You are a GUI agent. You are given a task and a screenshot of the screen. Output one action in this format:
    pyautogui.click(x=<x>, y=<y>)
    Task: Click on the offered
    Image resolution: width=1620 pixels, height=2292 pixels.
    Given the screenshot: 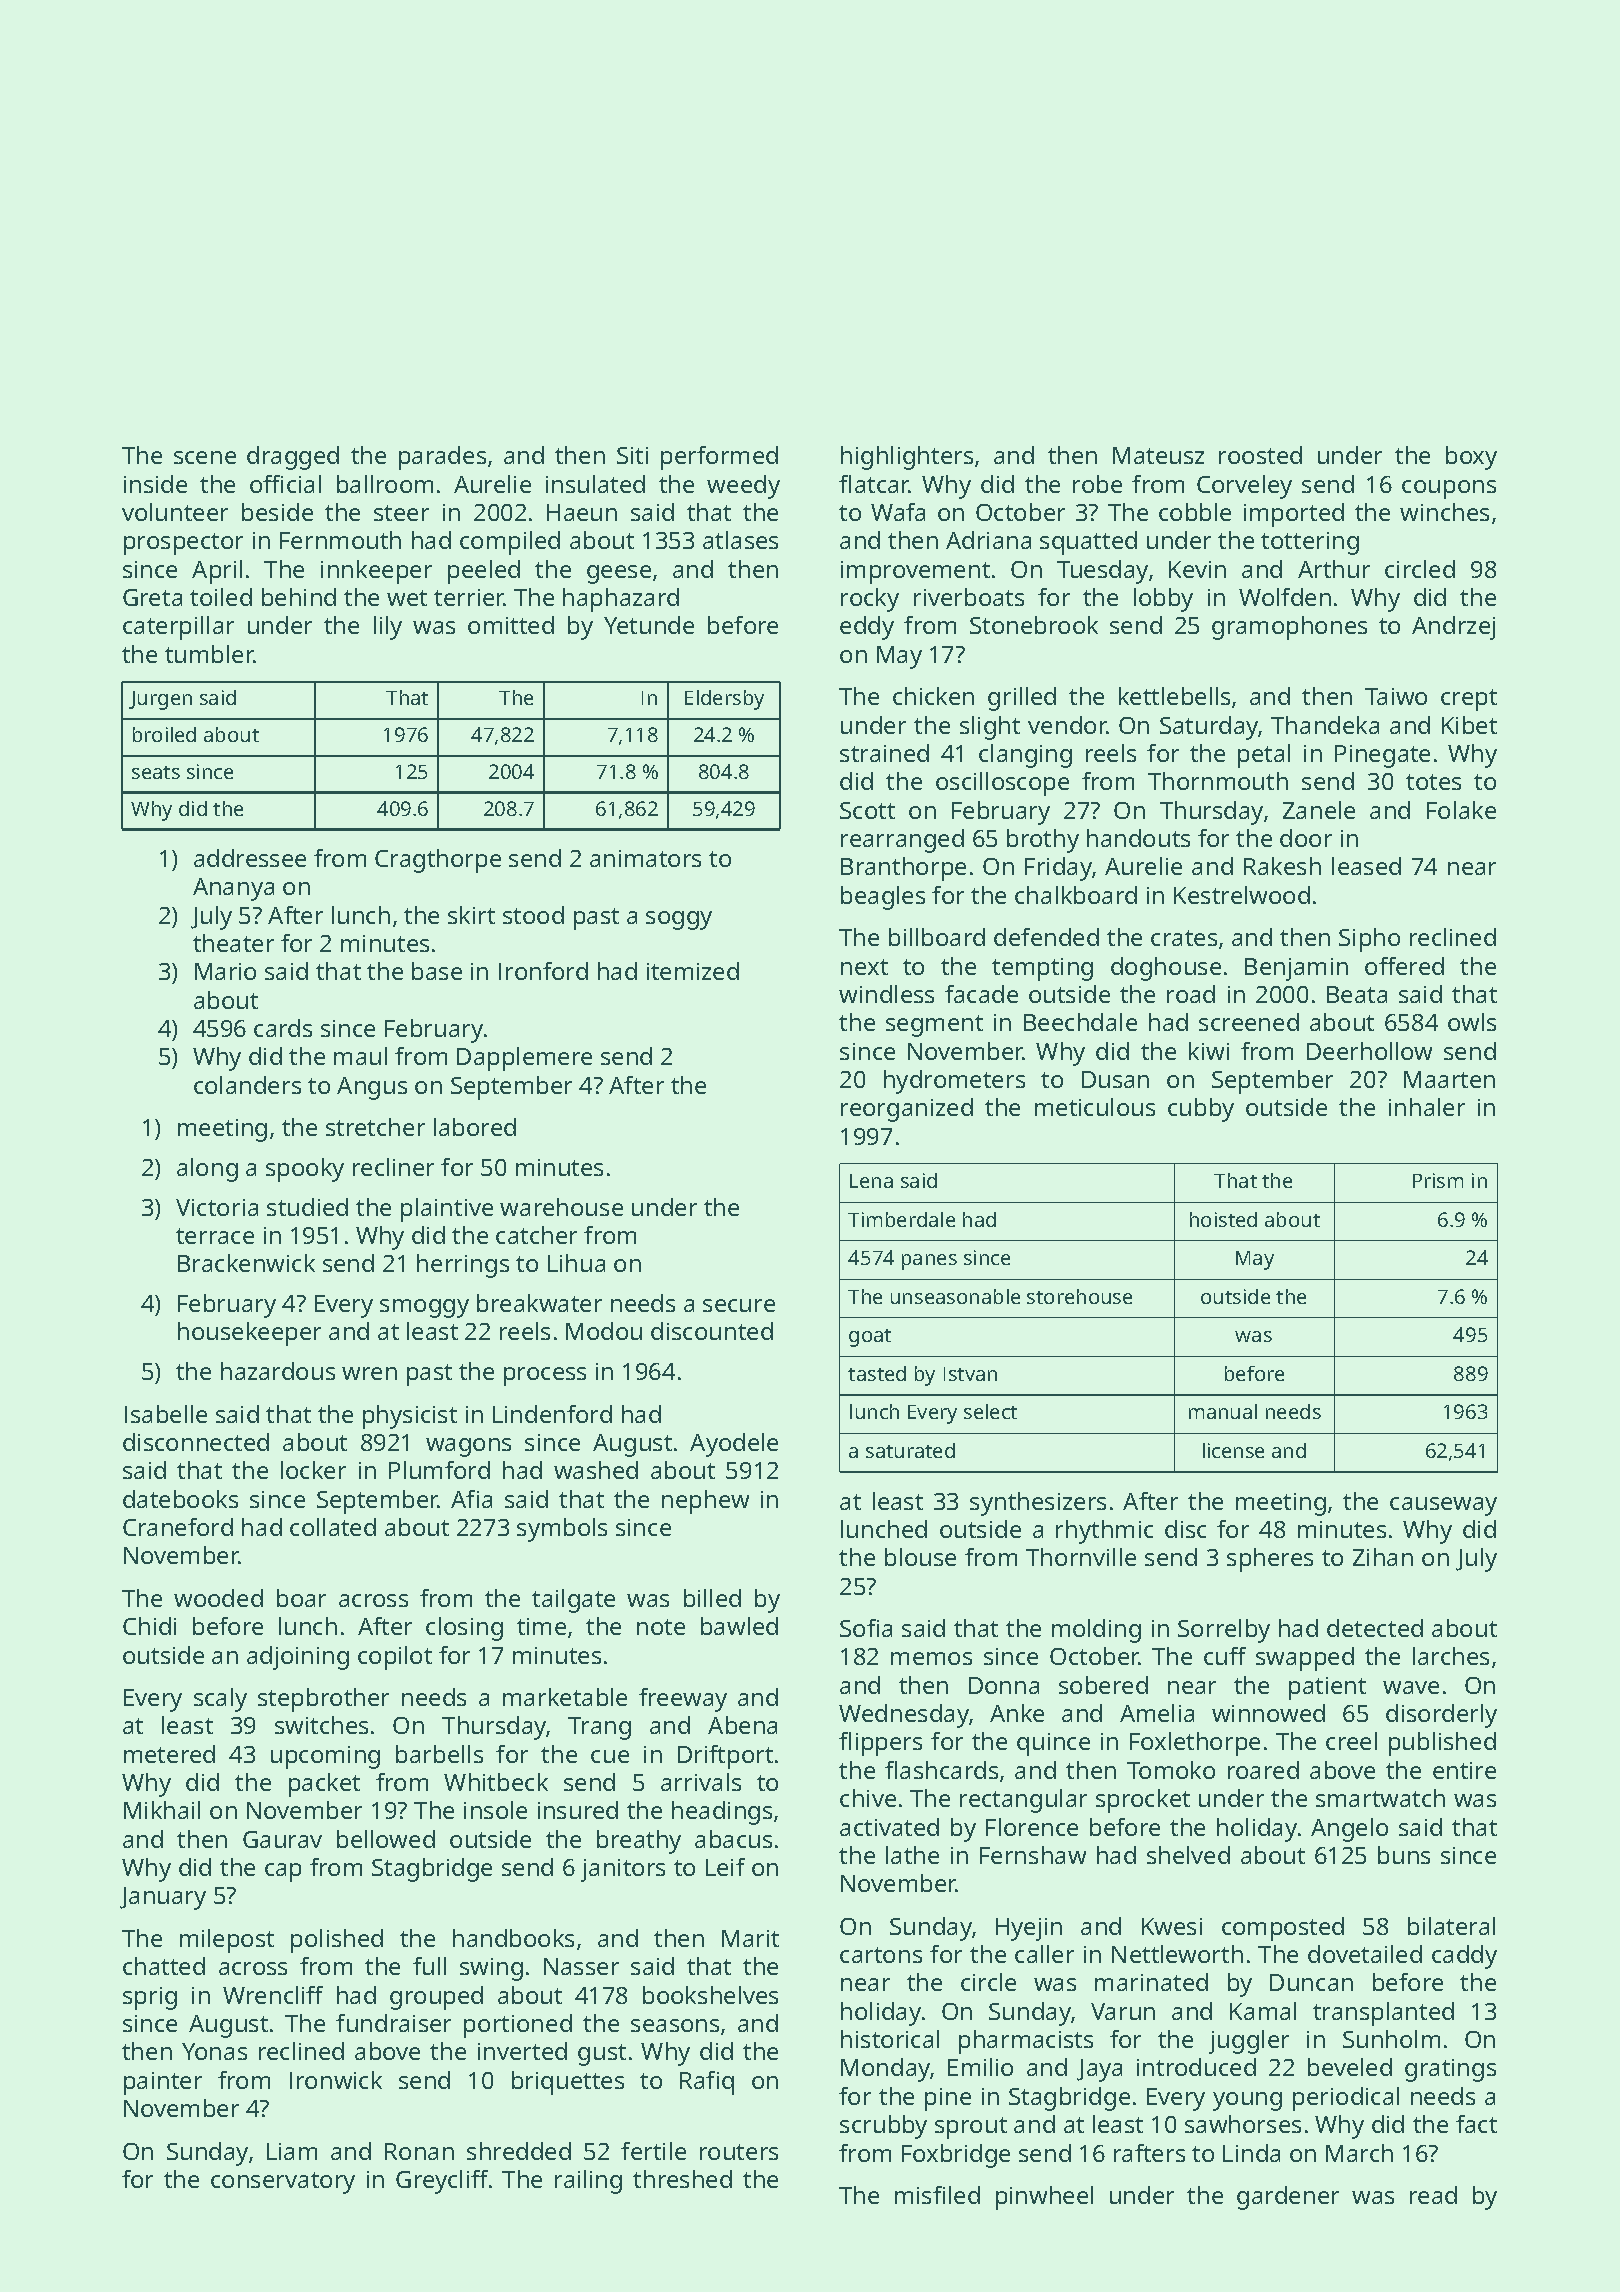 What is the action you would take?
    pyautogui.click(x=1404, y=966)
